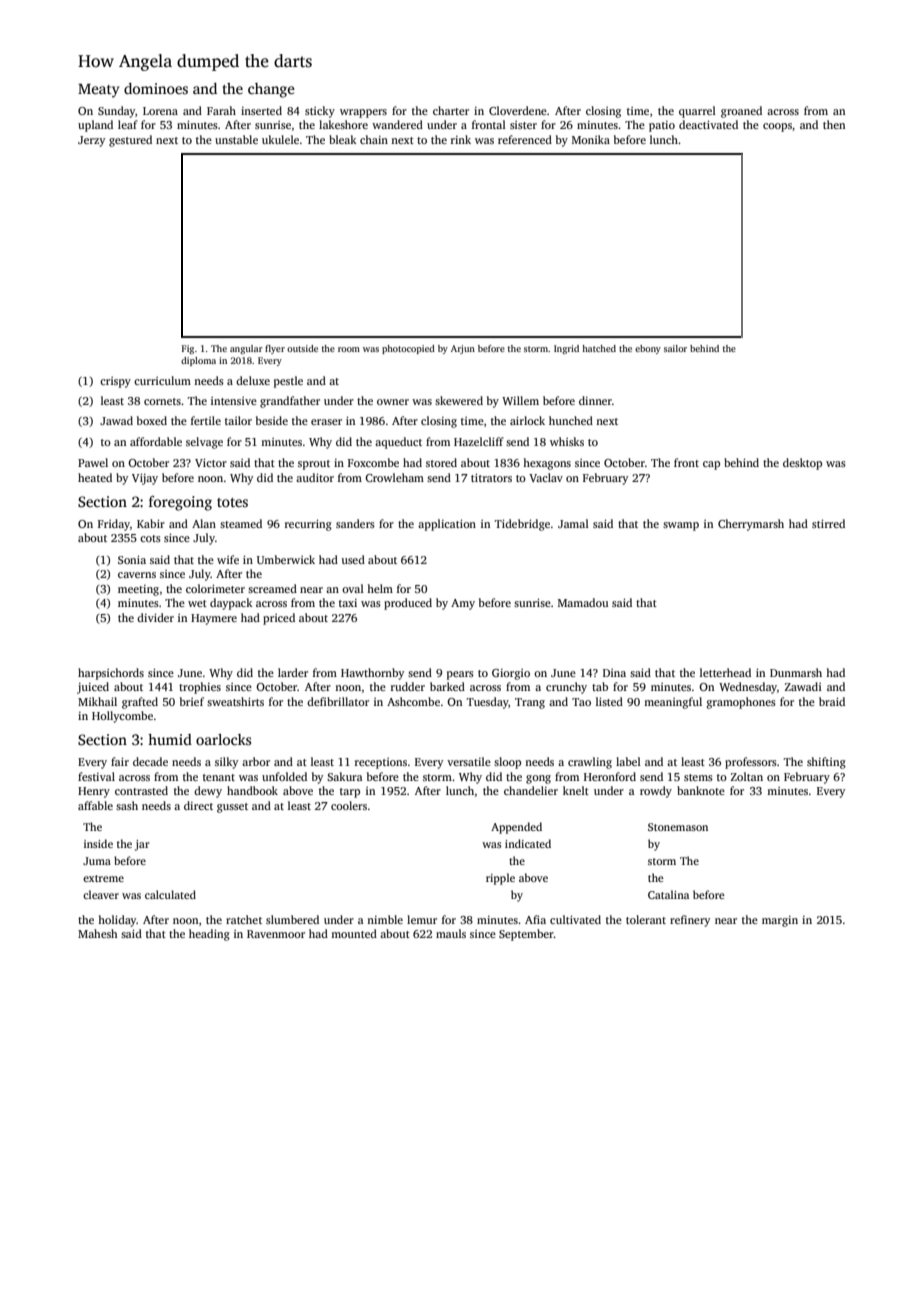 The width and height of the document is (924, 1308). I want to click on sailor, so click(675, 348).
